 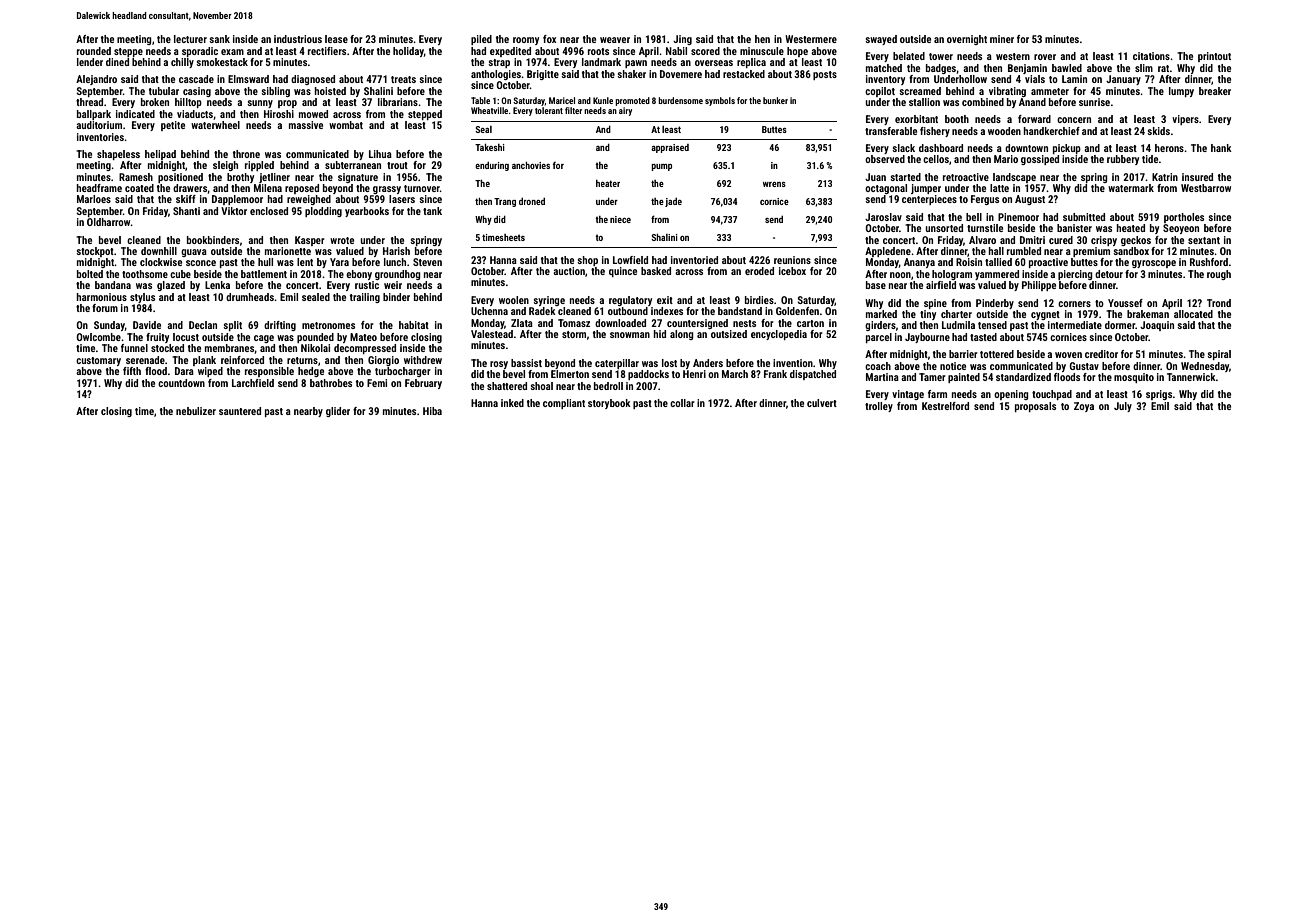 I want to click on miner, so click(x=1002, y=39).
